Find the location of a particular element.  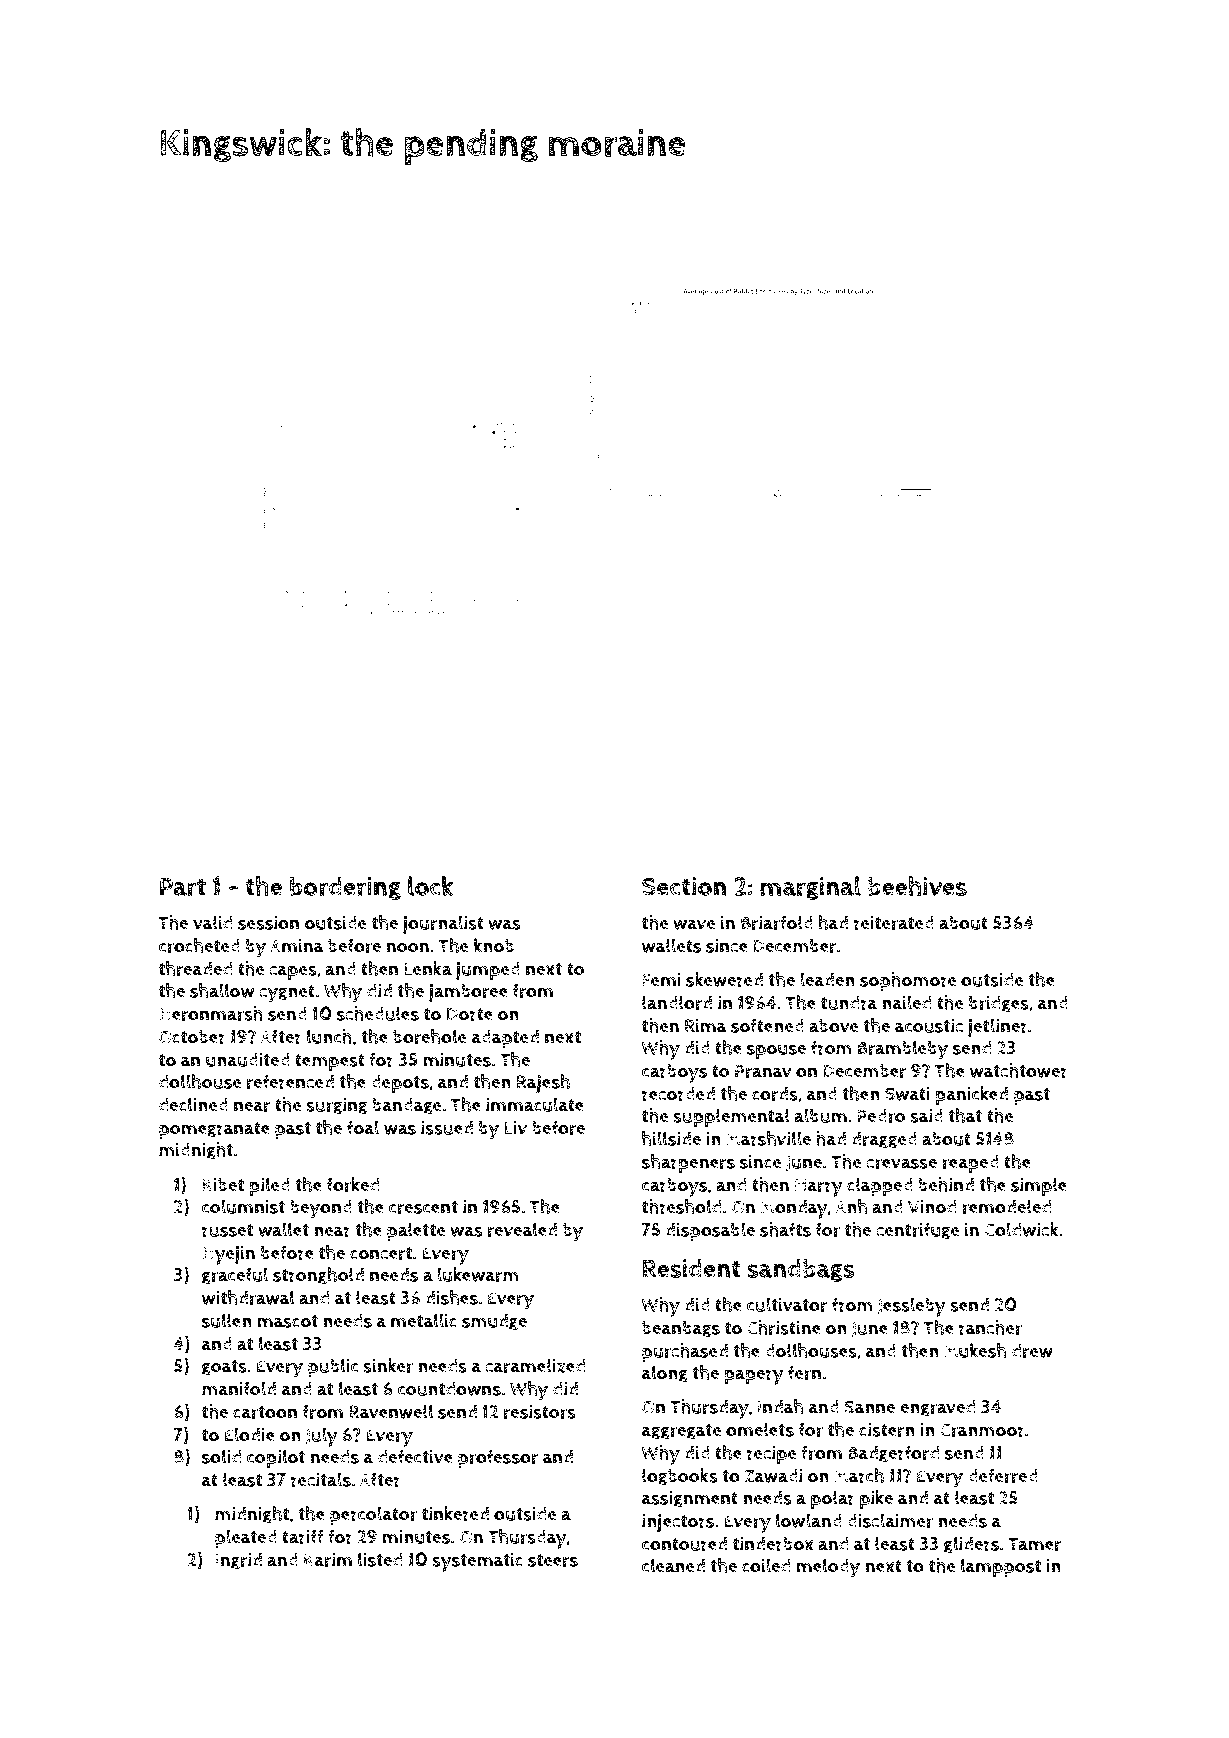

goats is located at coordinates (224, 1368).
